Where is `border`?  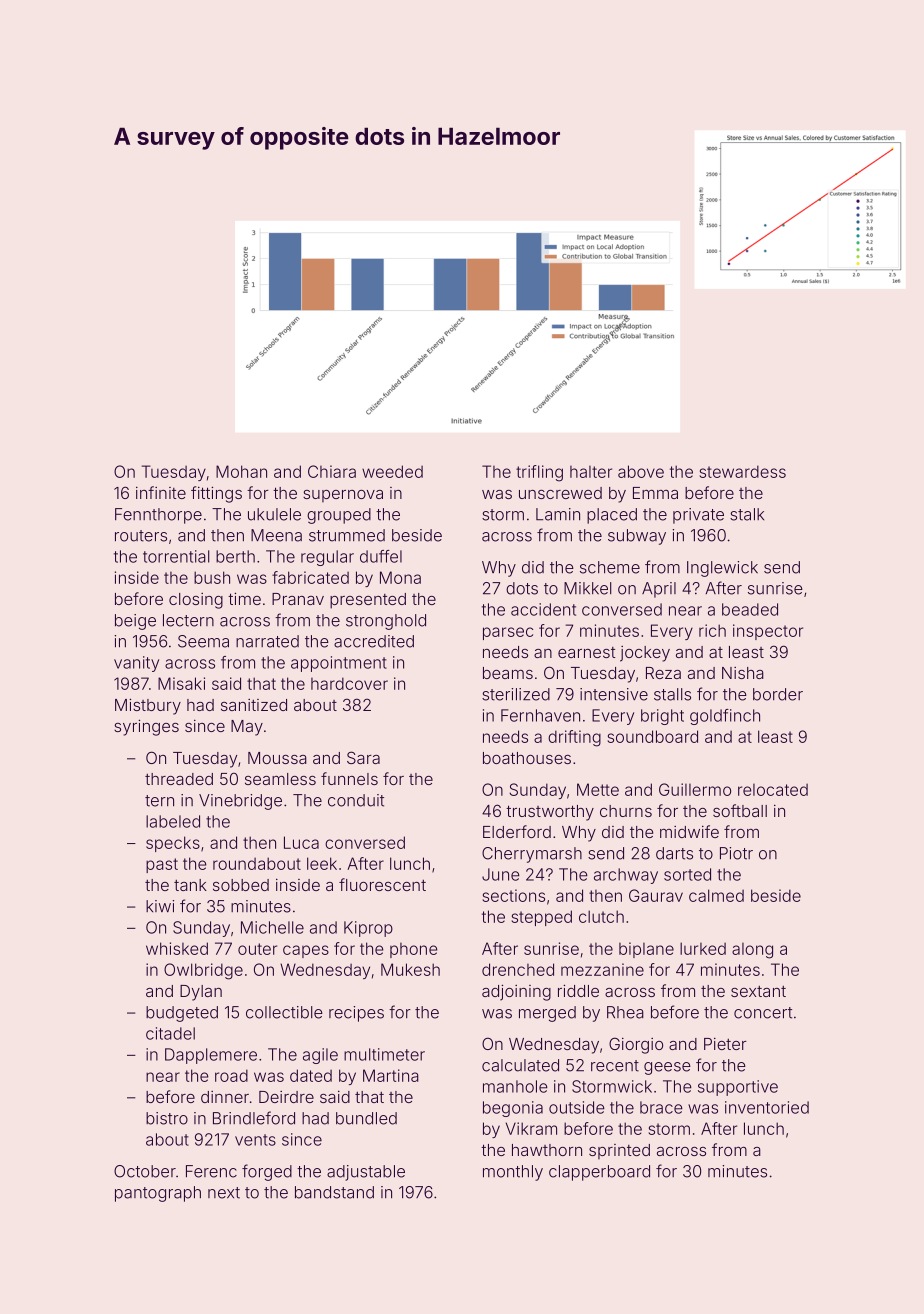
border is located at coordinates (778, 694).
